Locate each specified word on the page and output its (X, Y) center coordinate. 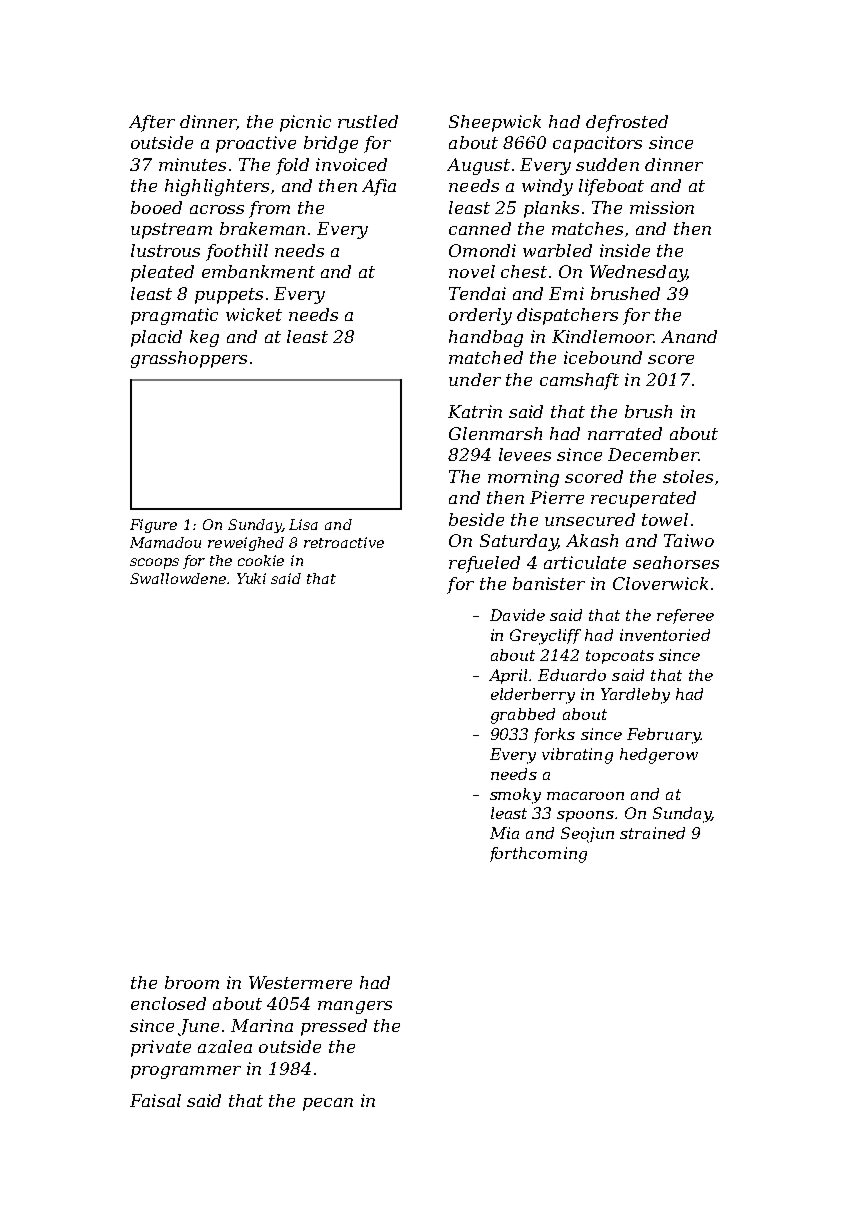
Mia (504, 833)
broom (192, 982)
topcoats (620, 657)
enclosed (168, 1003)
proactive (256, 144)
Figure (153, 526)
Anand (689, 336)
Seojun (587, 835)
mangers (355, 1007)
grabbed (523, 716)
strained (652, 833)
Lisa (303, 524)
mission (662, 207)
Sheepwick (495, 123)
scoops (154, 563)
